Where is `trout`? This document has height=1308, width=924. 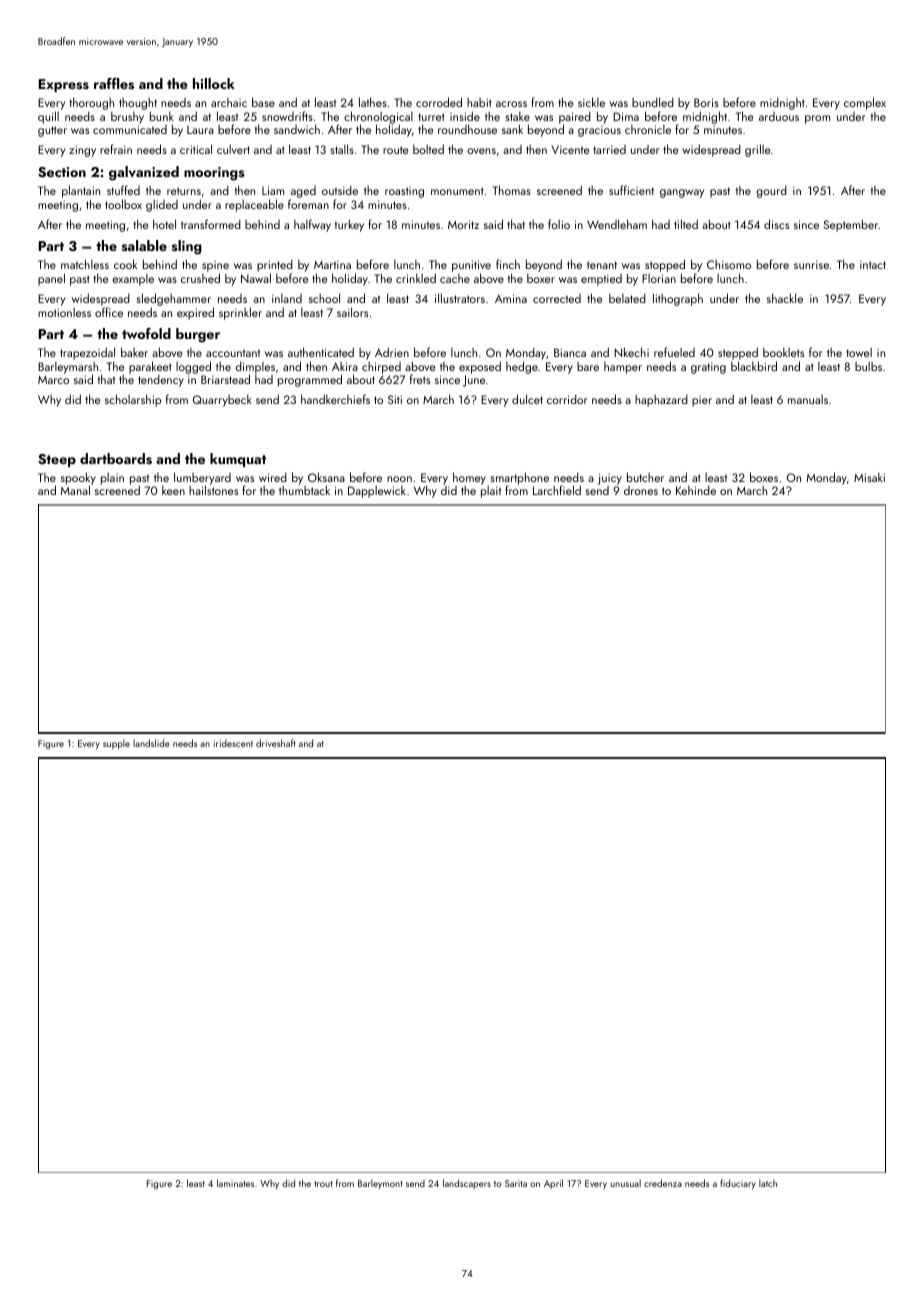 trout is located at coordinates (323, 1184).
